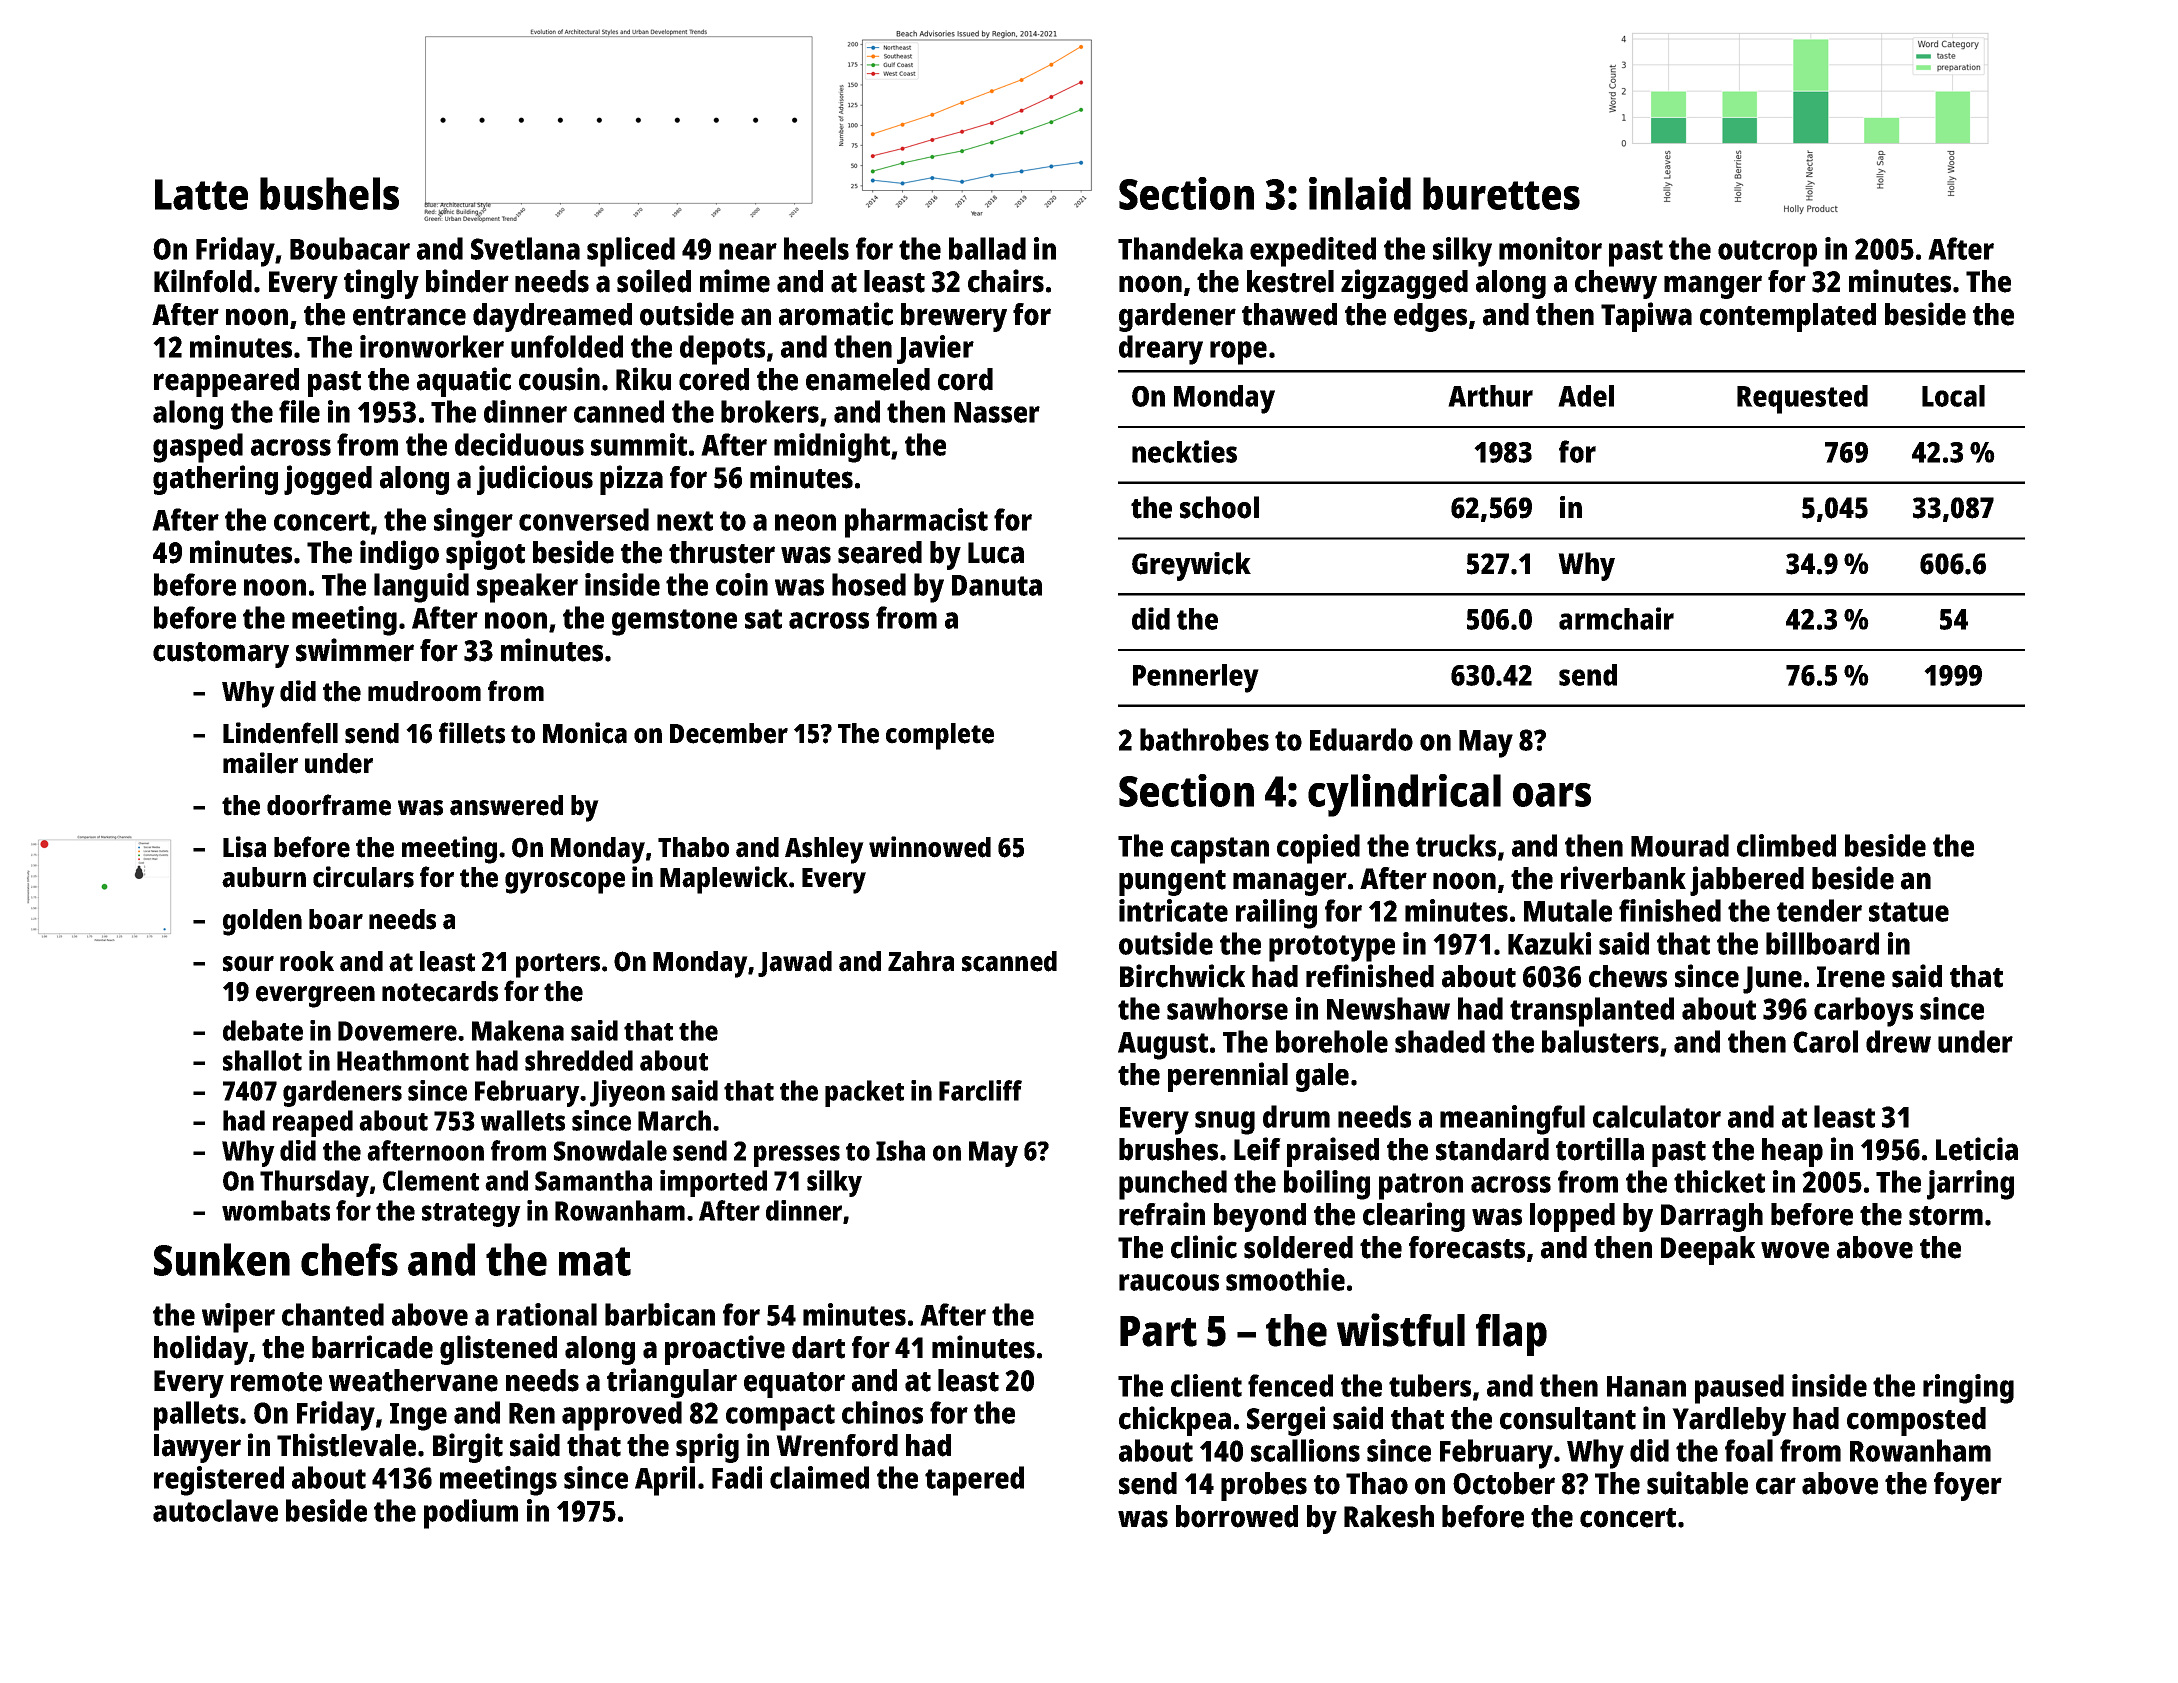 The height and width of the screenshot is (1683, 2178). Describe the element at coordinates (1184, 451) in the screenshot. I see `neckties` at that location.
